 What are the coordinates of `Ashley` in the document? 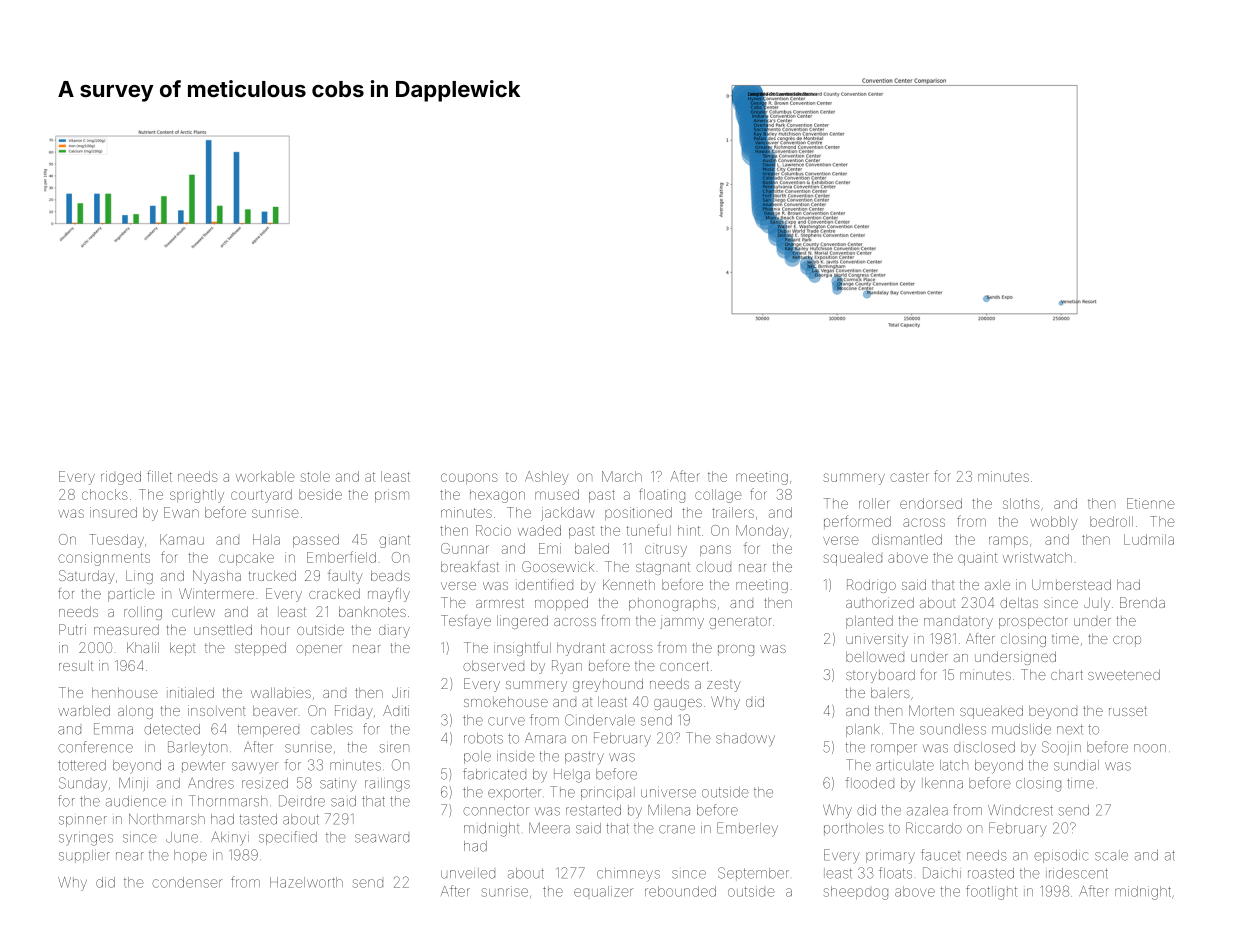 It's located at (547, 478).
